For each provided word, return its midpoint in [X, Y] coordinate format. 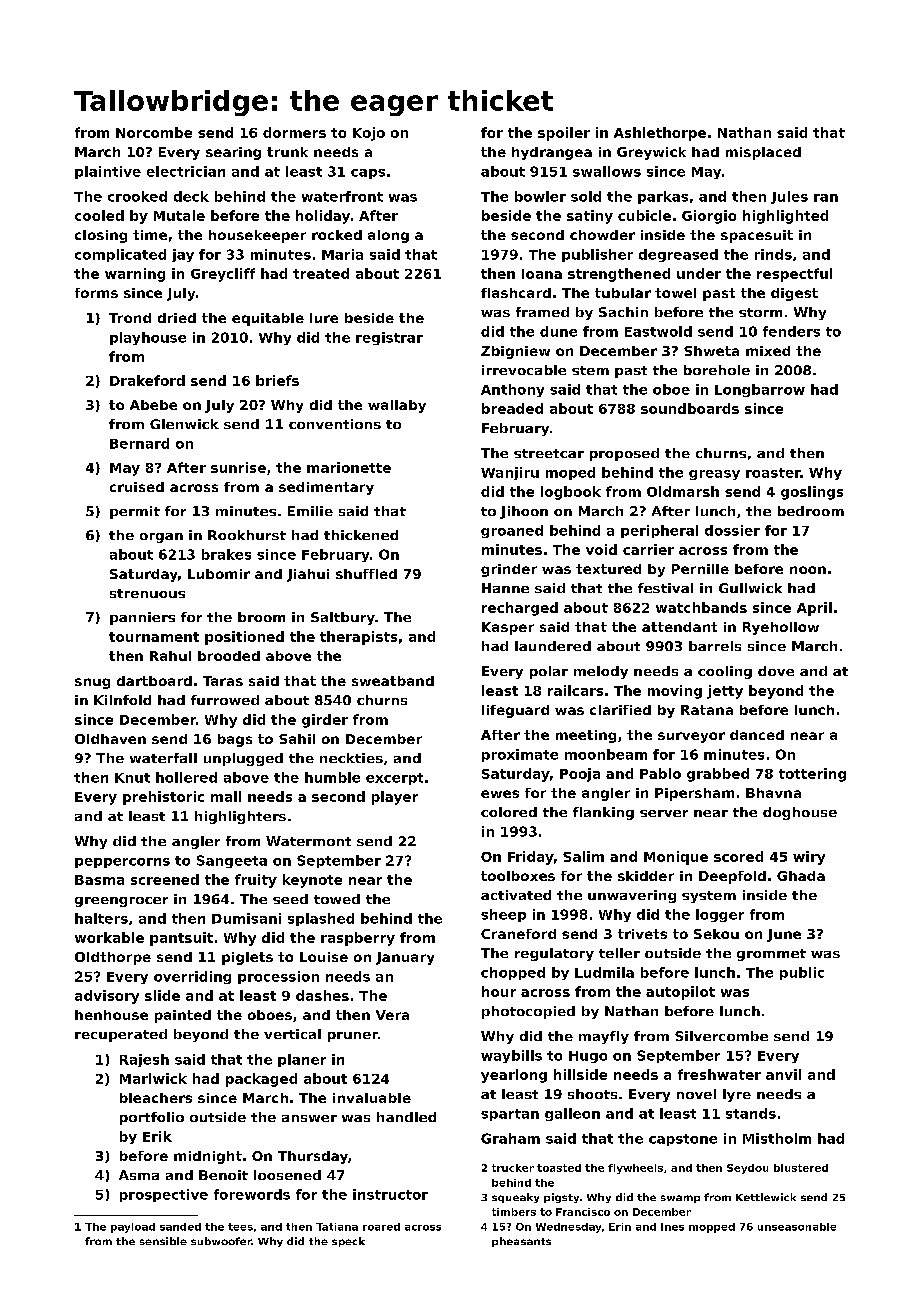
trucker [513, 1168]
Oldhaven [110, 739]
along [388, 236]
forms [96, 293]
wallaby [397, 406]
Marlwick [153, 1078]
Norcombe [154, 132]
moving [675, 692]
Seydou [747, 1169]
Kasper [508, 628]
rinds [773, 254]
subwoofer [221, 1241]
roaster [773, 473]
